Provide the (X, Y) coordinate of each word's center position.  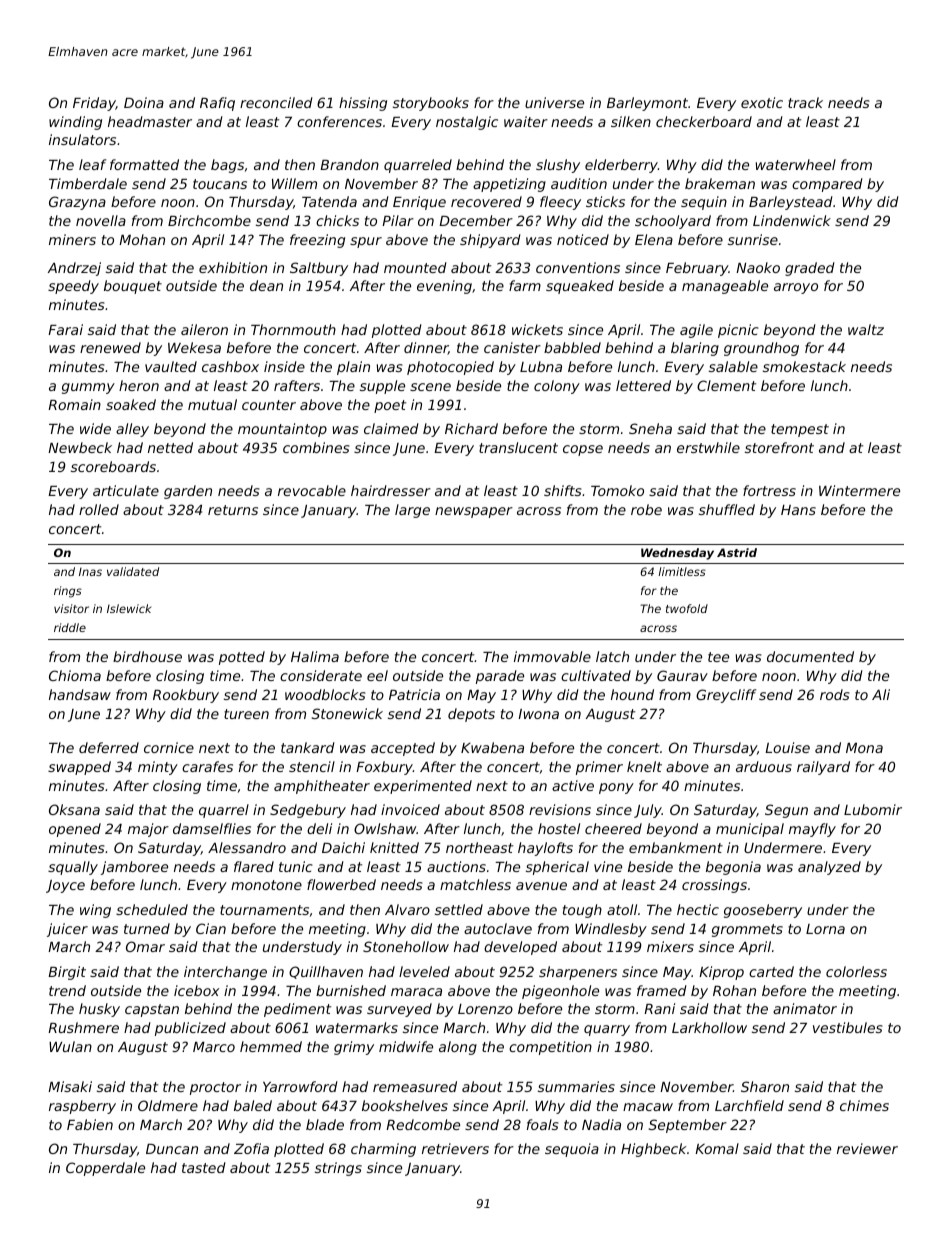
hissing (363, 104)
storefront (779, 447)
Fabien (90, 1124)
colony (557, 387)
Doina (144, 102)
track (805, 102)
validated (133, 571)
